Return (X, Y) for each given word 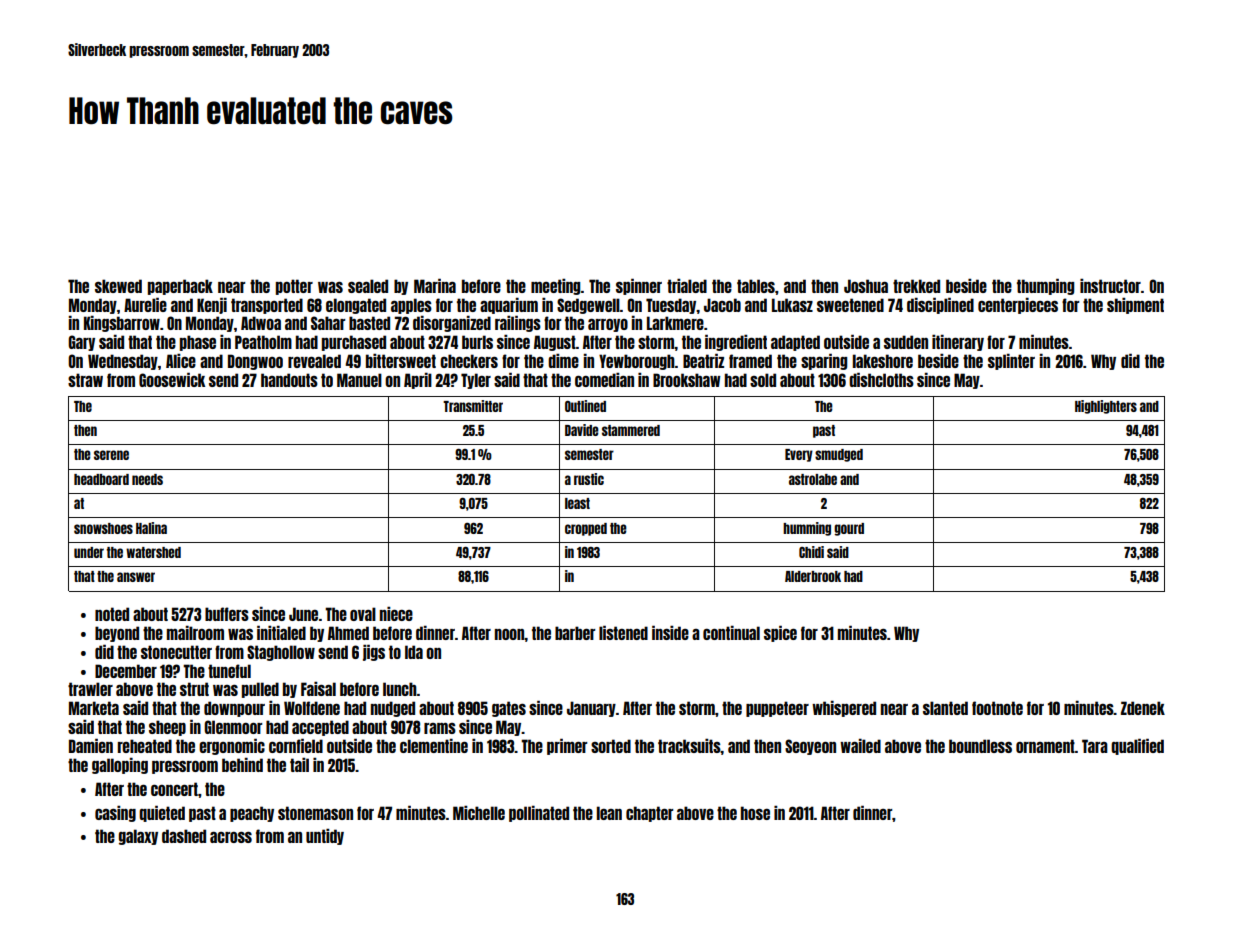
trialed (687, 285)
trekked (916, 286)
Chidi (811, 552)
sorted (611, 746)
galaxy (138, 837)
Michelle (479, 812)
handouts (289, 380)
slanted (945, 708)
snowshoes (103, 528)
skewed (118, 286)
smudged (839, 455)
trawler (90, 689)
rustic (589, 479)
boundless (980, 746)
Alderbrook (813, 576)
